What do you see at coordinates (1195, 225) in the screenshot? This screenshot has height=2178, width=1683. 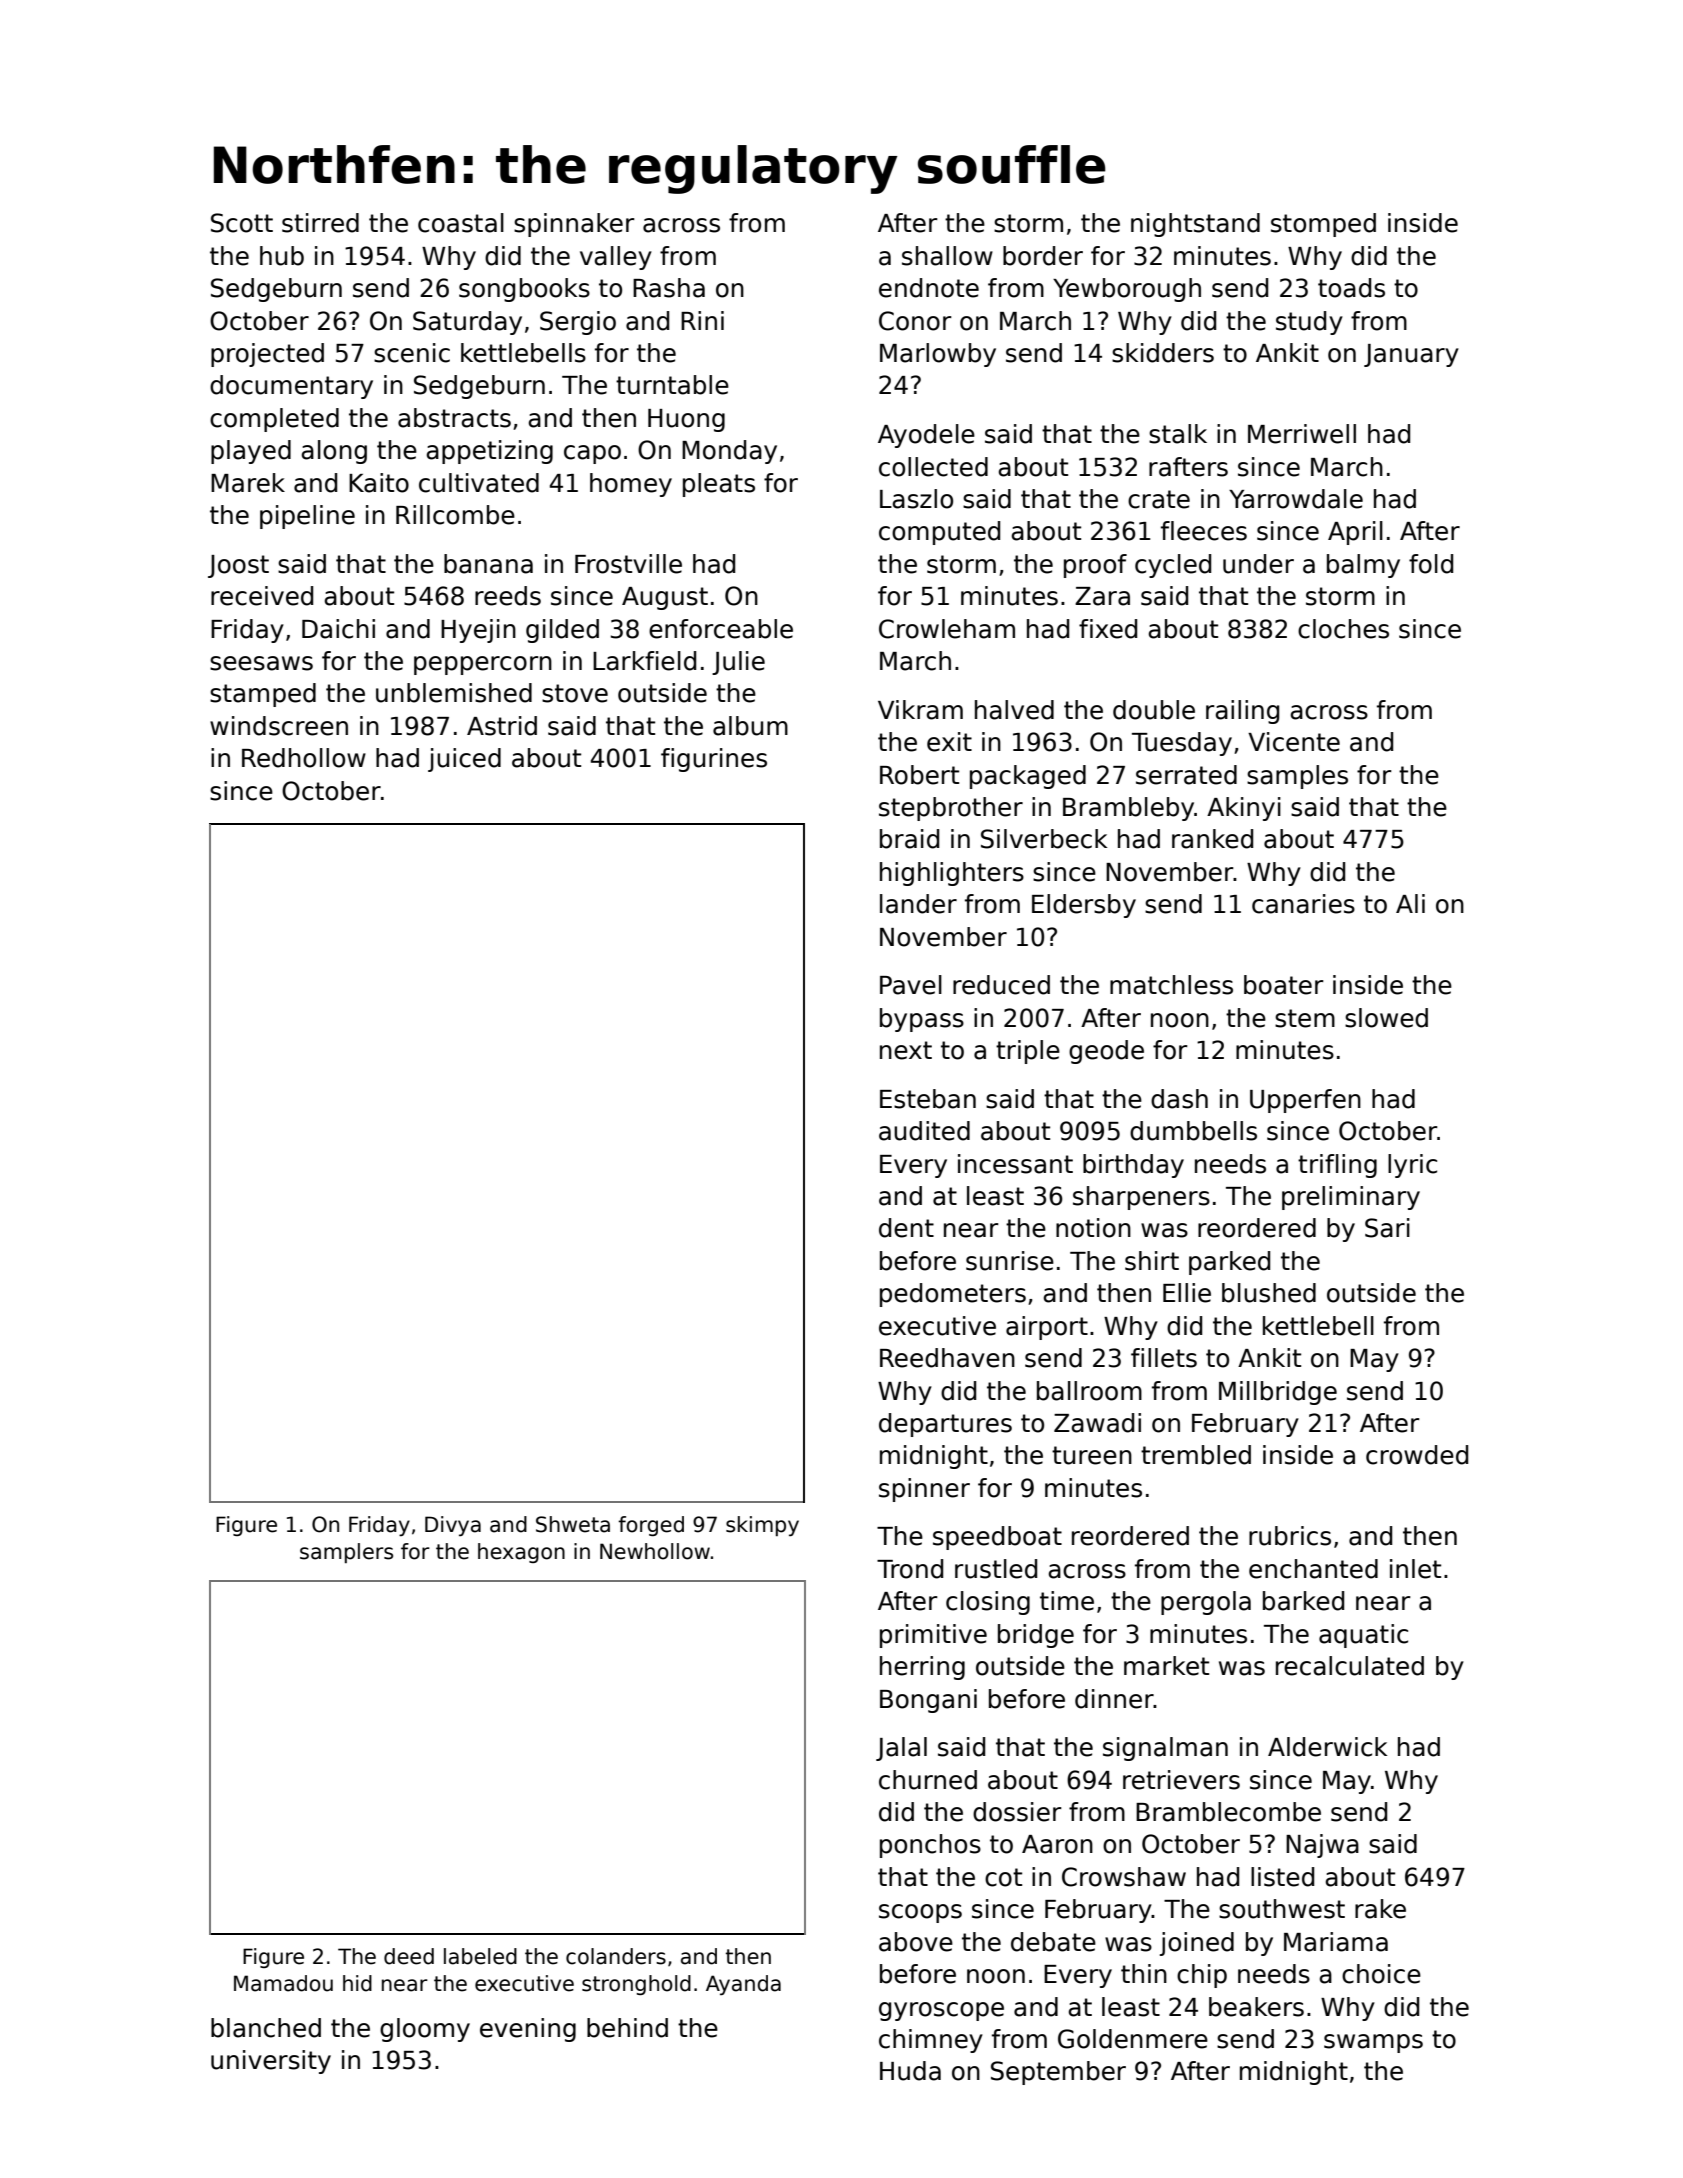 I see `nightstand` at bounding box center [1195, 225].
